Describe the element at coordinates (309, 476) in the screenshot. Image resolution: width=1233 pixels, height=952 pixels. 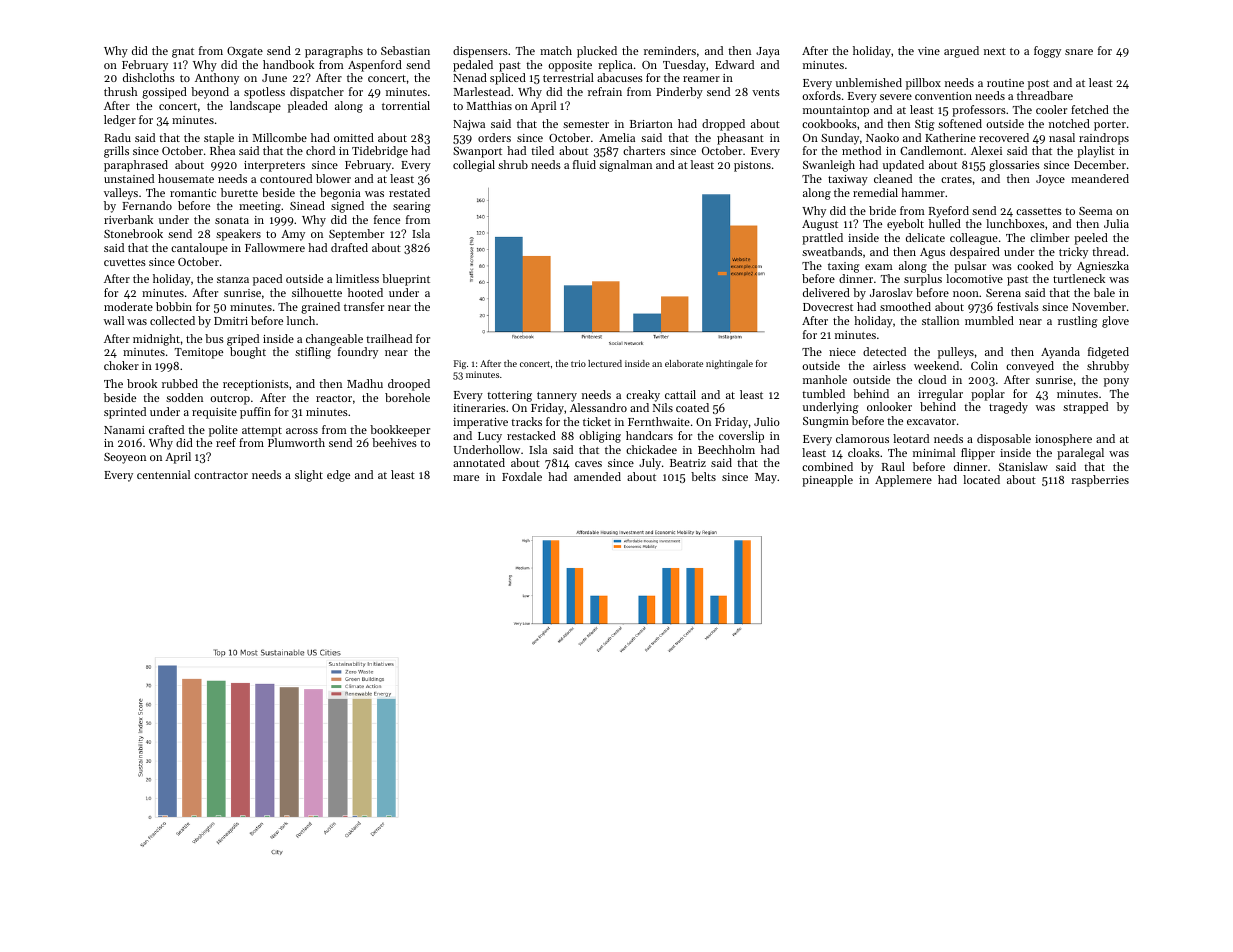
I see `slight` at that location.
